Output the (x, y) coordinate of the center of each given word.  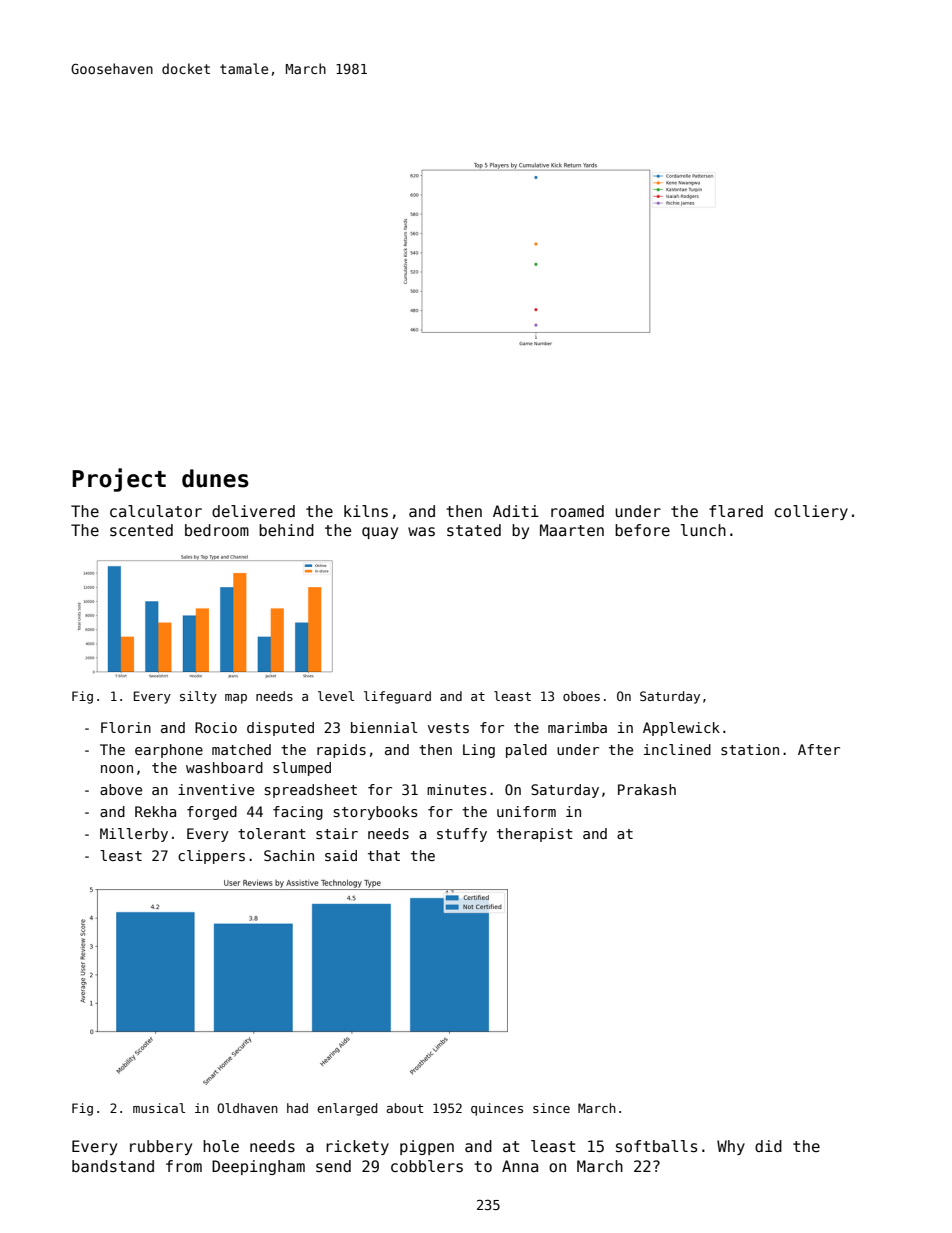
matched (241, 749)
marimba (577, 727)
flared (736, 511)
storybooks (376, 813)
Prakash (647, 789)
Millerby (134, 835)
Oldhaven (247, 1108)
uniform (526, 811)
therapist (535, 835)
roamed (577, 511)
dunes (215, 478)
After (819, 749)
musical (159, 1108)
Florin (126, 727)
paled (526, 751)
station (750, 749)
